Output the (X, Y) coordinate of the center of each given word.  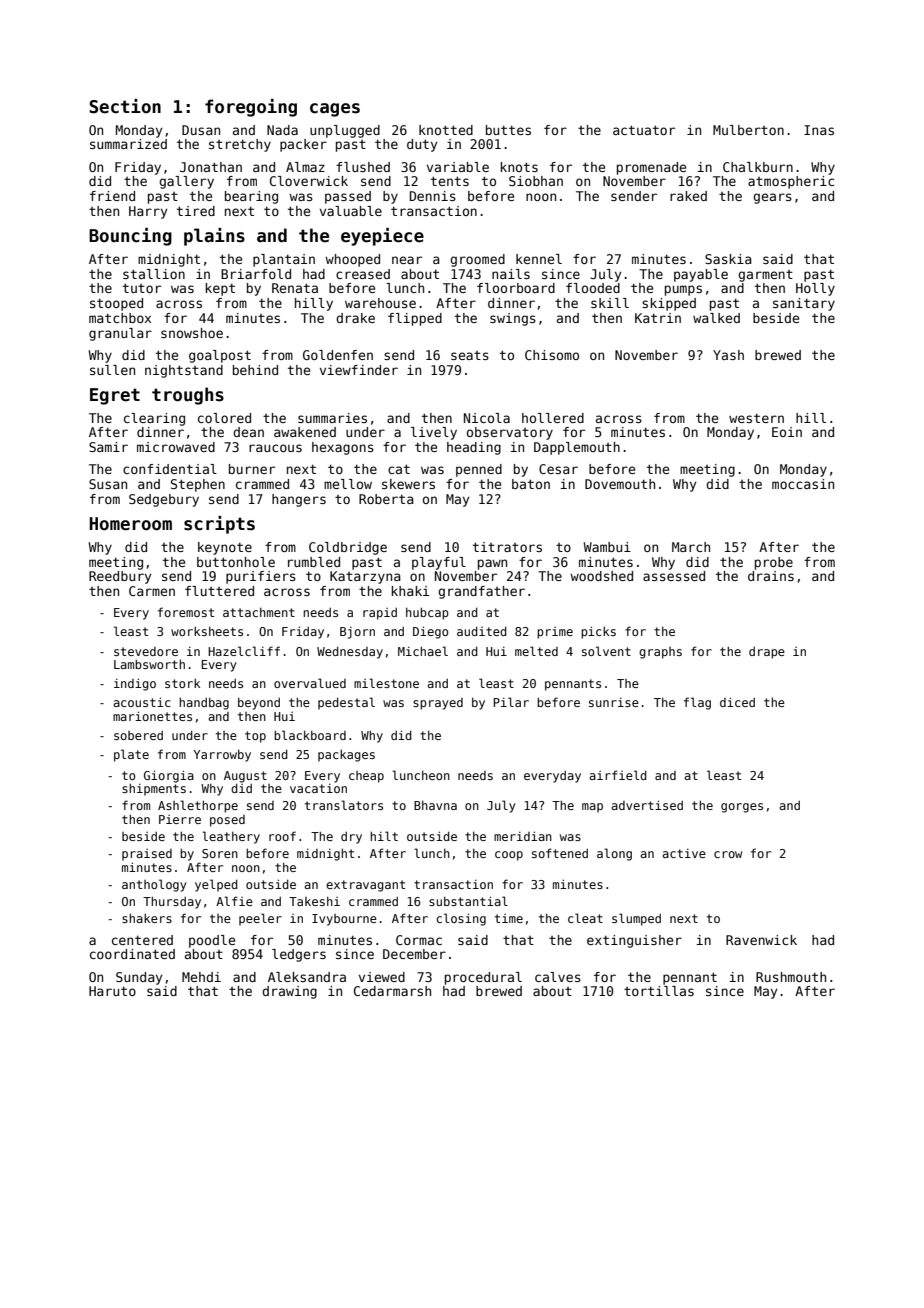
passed (348, 197)
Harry (148, 212)
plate (131, 755)
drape (767, 653)
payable (701, 275)
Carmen (152, 591)
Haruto (112, 991)
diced (737, 702)
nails (511, 274)
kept (220, 289)
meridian (523, 836)
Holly (815, 289)
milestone (386, 683)
